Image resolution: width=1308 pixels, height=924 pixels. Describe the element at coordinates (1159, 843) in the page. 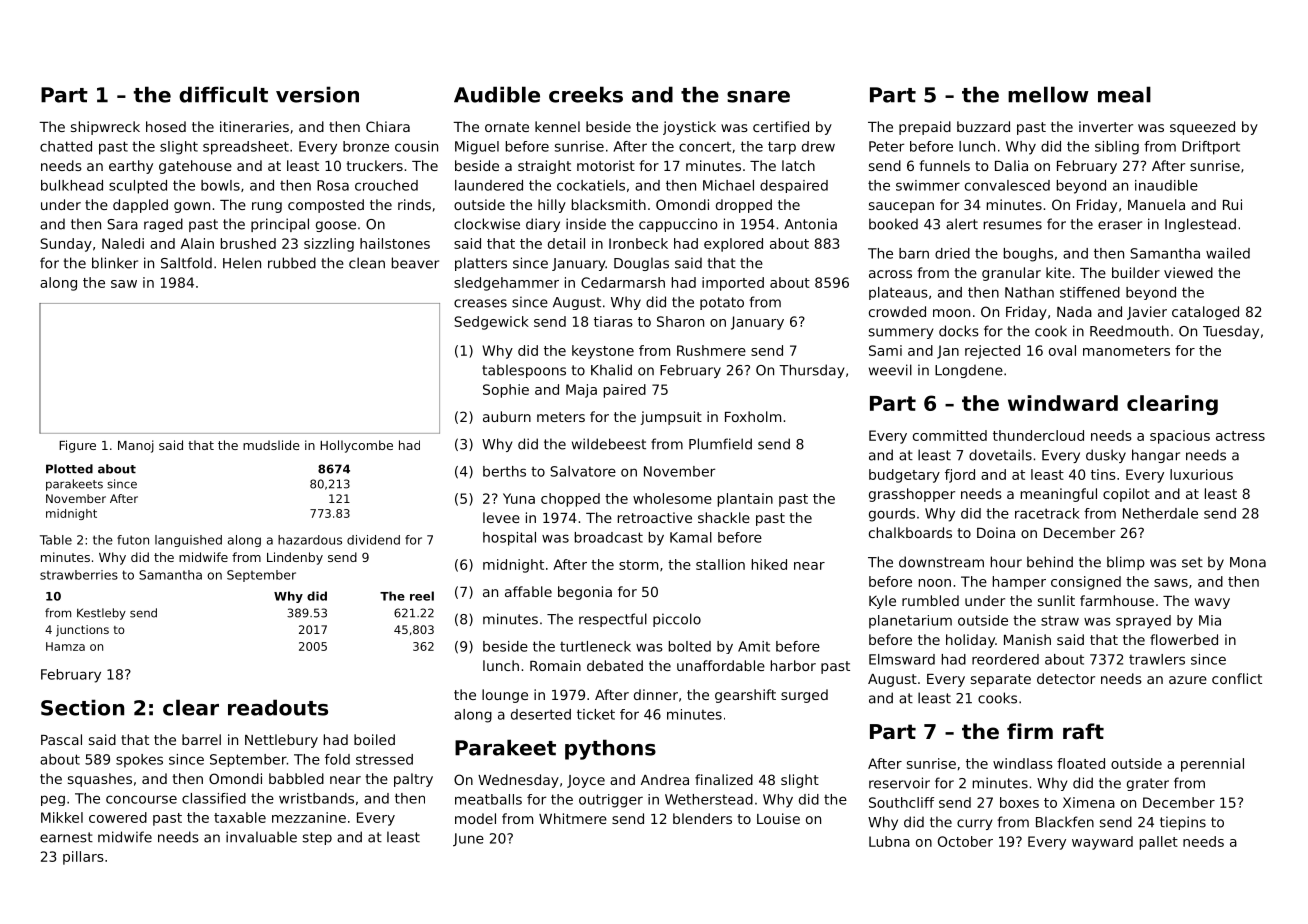

I see `pallet` at that location.
